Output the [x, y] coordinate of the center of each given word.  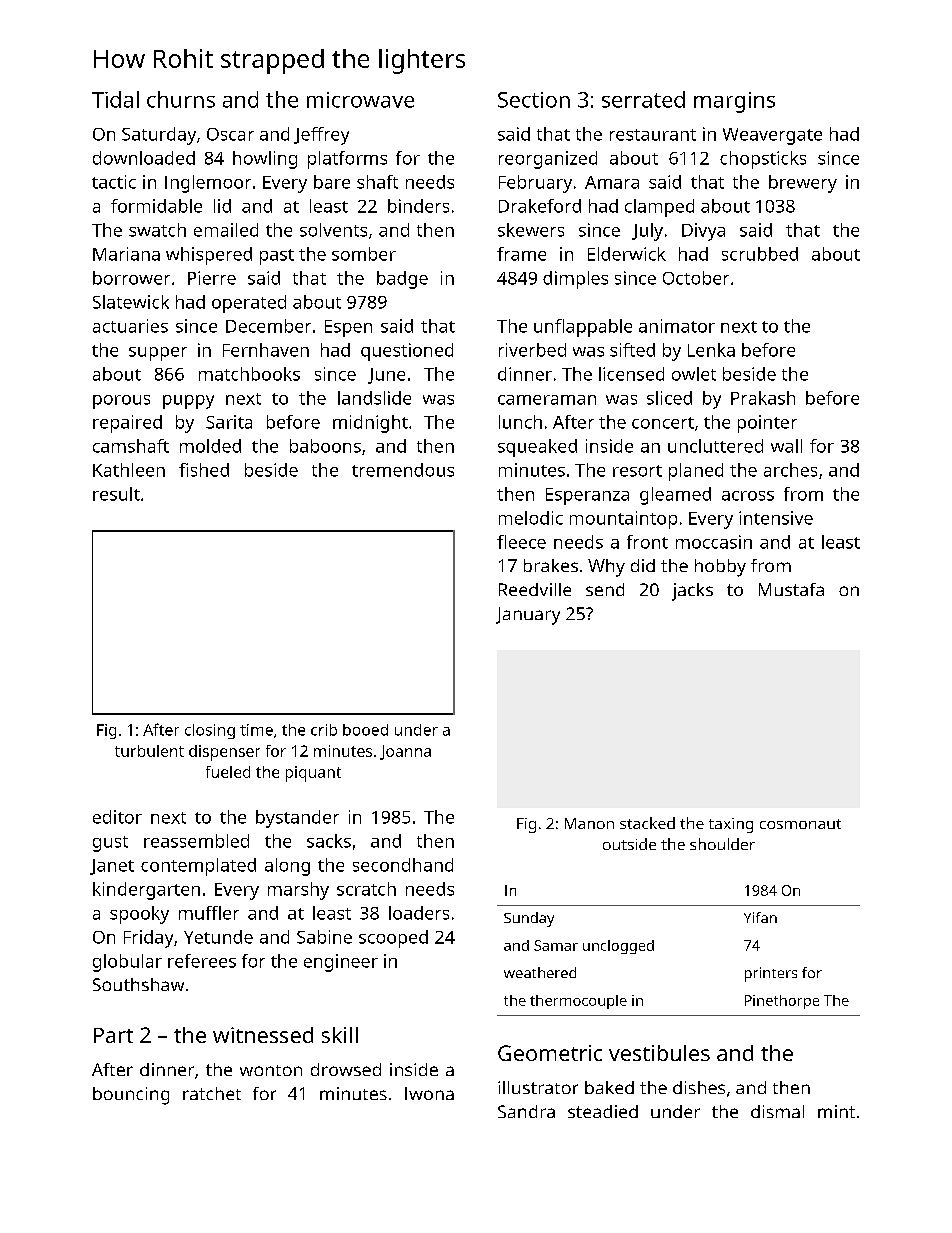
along [287, 867]
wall [786, 446]
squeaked [537, 448]
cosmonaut [800, 824]
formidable [156, 206]
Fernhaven [266, 350]
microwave [360, 100]
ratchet [212, 1093]
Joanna [405, 752]
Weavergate [772, 136]
